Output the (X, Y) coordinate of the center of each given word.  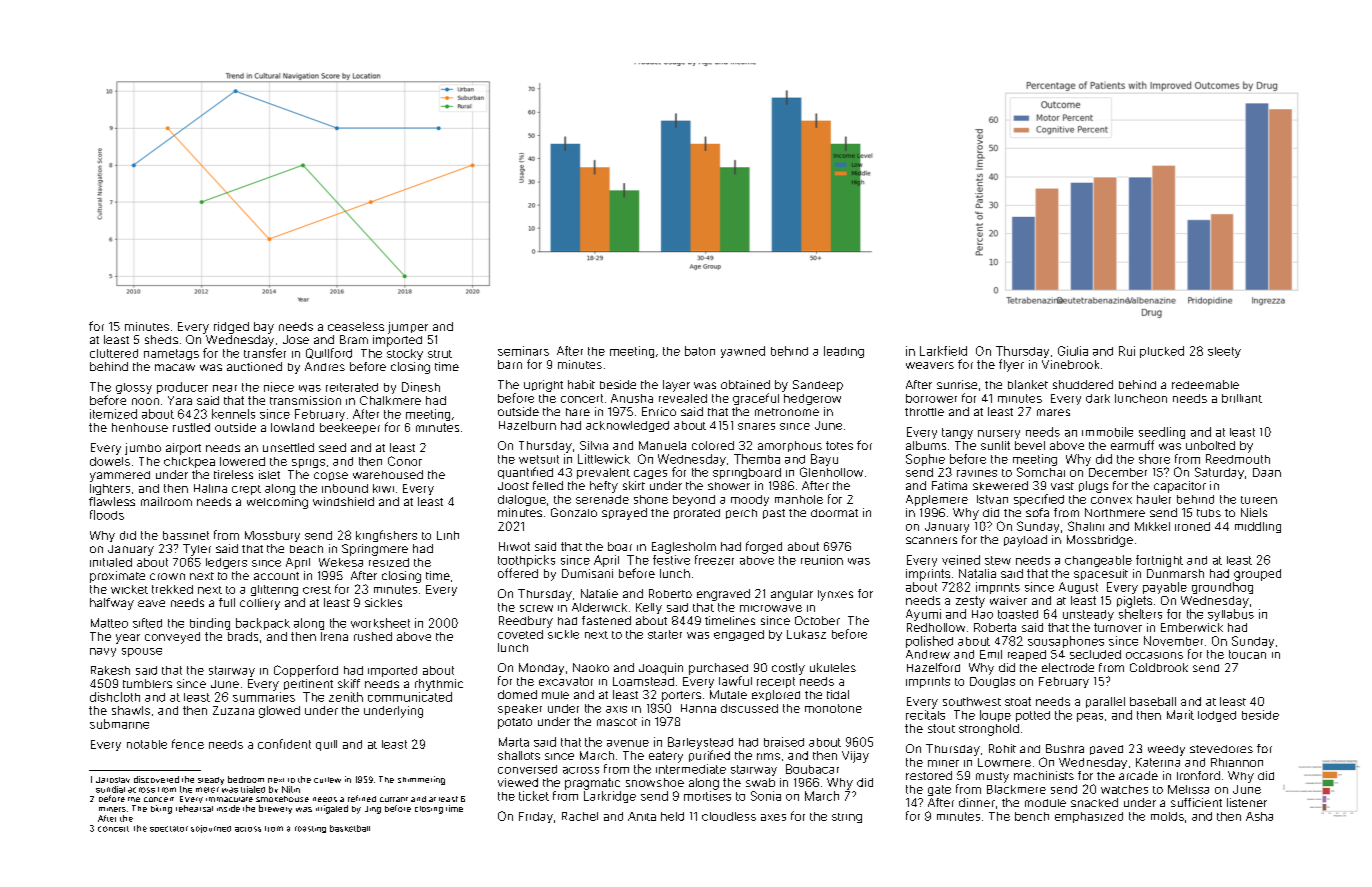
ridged (231, 328)
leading (844, 352)
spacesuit (1101, 574)
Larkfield (943, 351)
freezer (714, 560)
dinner (977, 802)
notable (147, 744)
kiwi (383, 488)
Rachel (580, 816)
